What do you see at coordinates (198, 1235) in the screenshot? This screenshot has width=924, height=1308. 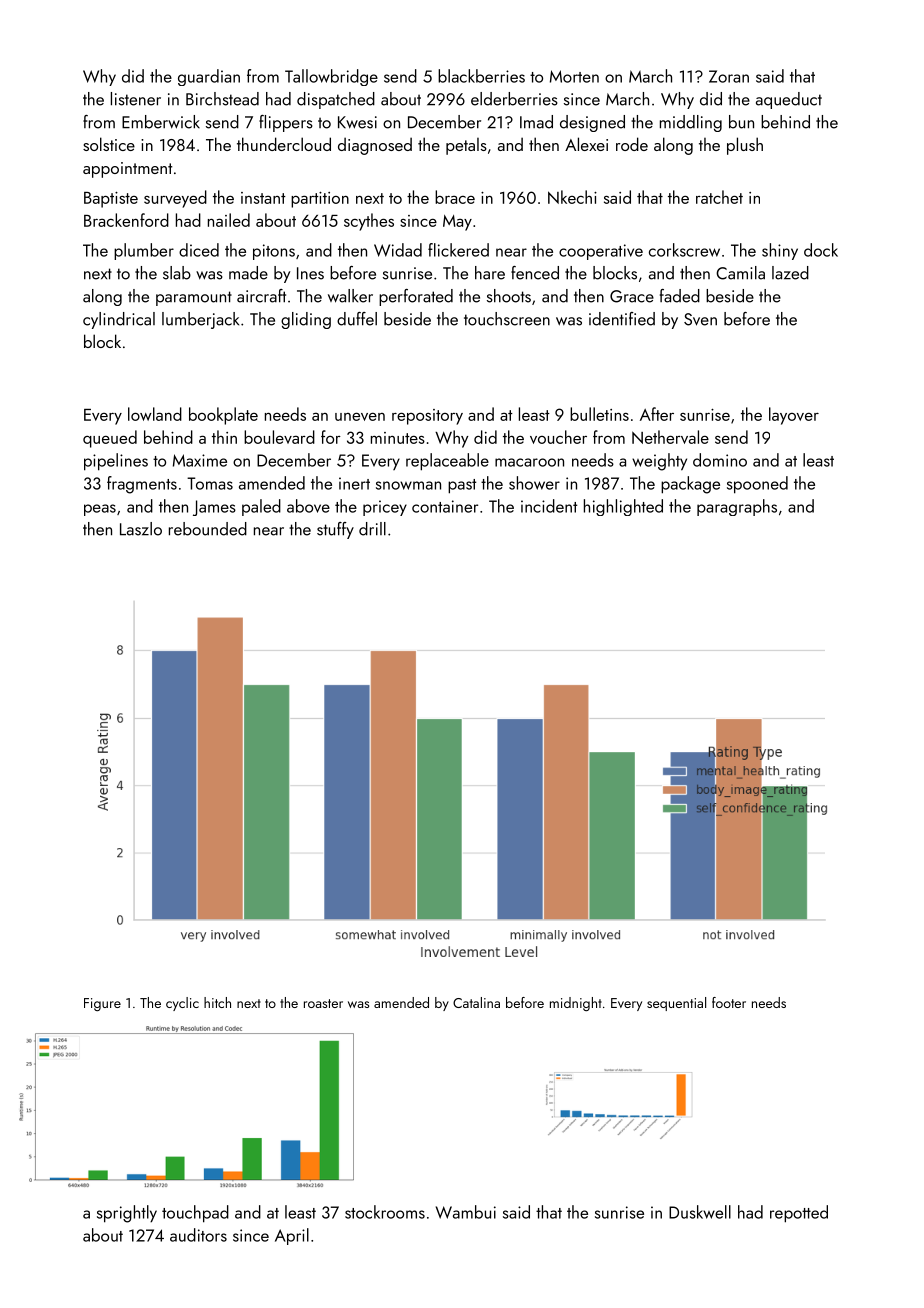 I see `auditors` at bounding box center [198, 1235].
